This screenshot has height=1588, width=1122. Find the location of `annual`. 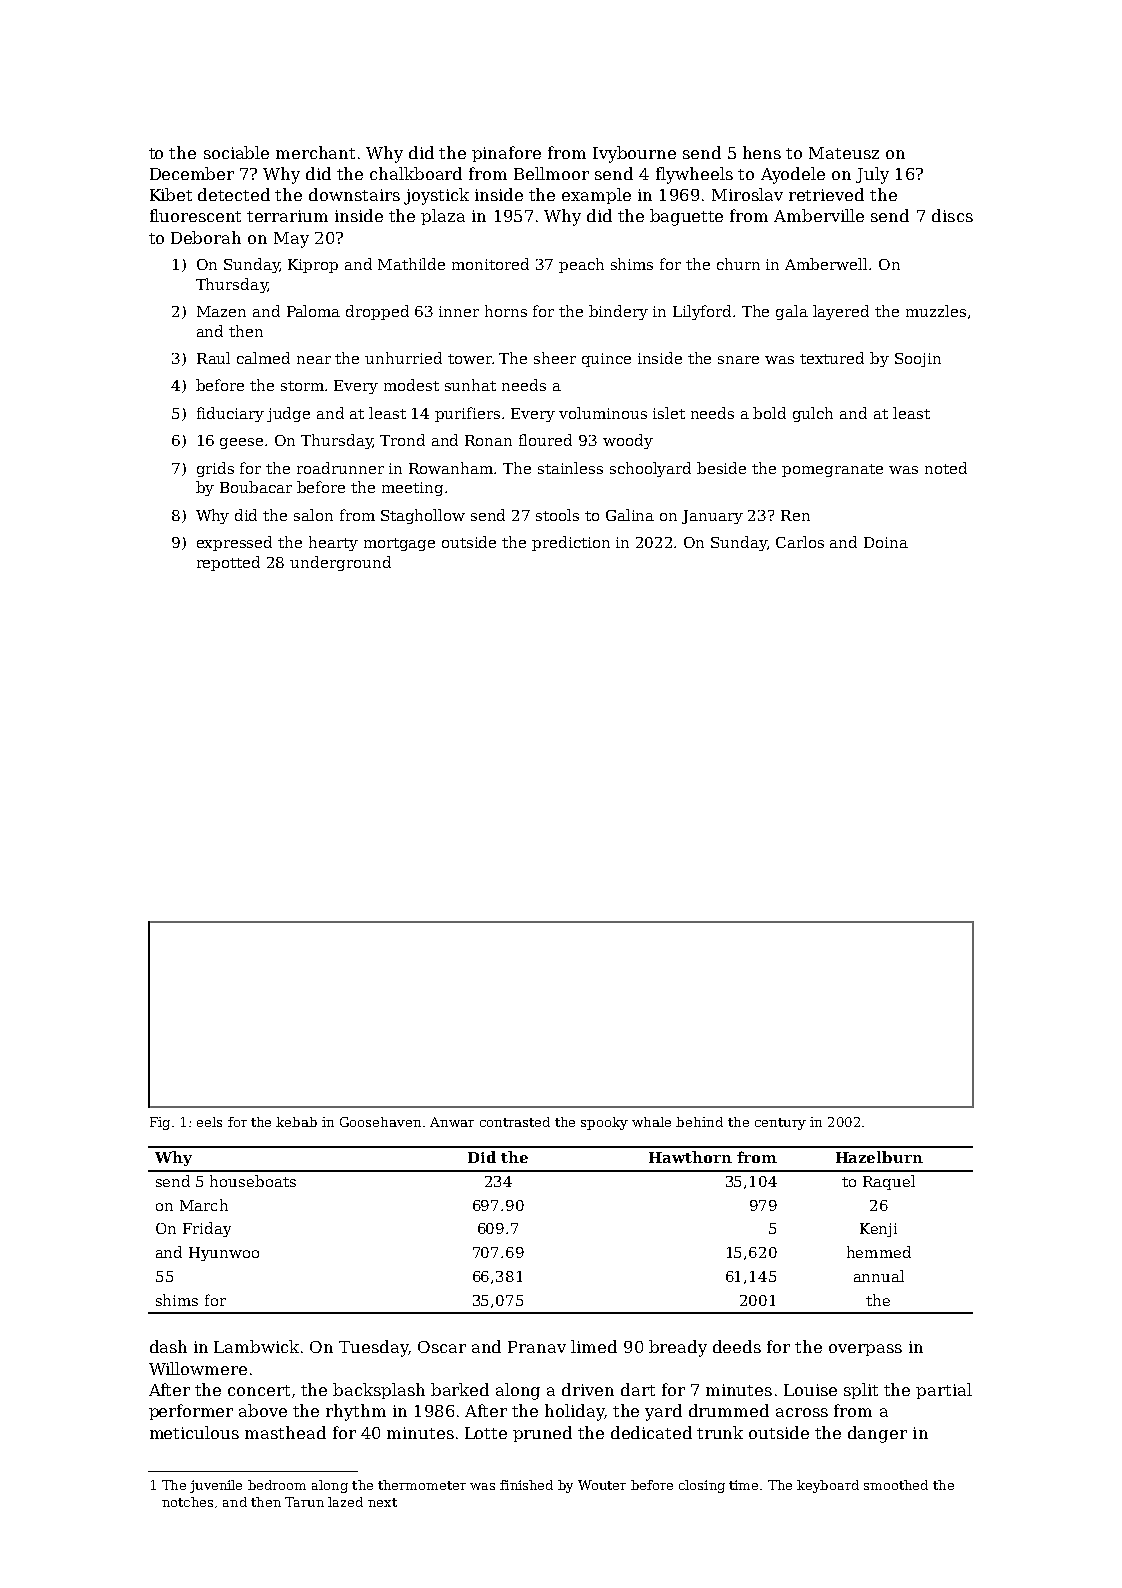

annual is located at coordinates (879, 1276).
